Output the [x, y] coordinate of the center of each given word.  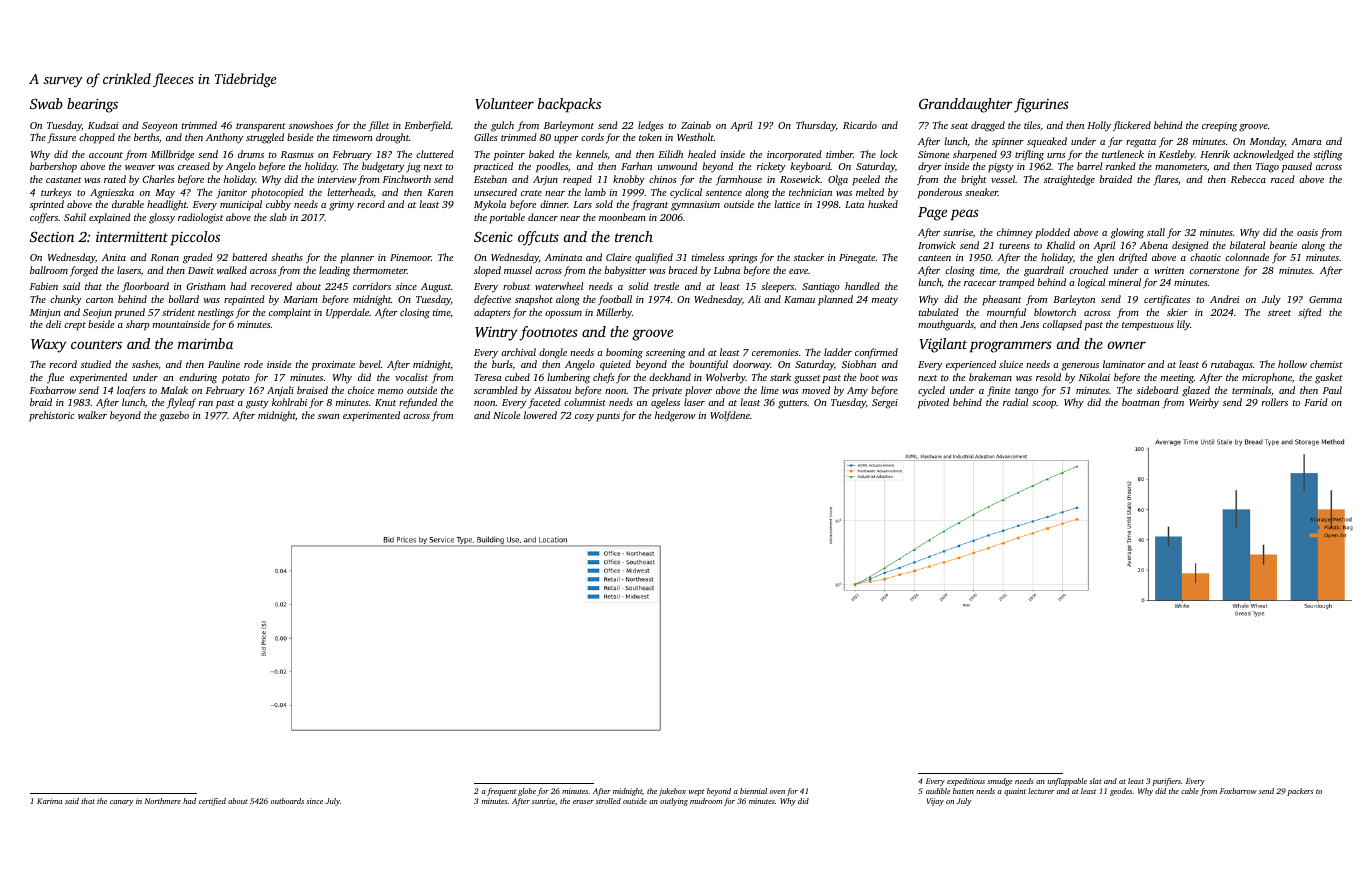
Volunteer [504, 103]
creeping [1219, 127]
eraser [583, 802]
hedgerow [675, 416]
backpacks [569, 105]
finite [998, 391]
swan [329, 416]
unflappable [1067, 782]
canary [121, 803]
